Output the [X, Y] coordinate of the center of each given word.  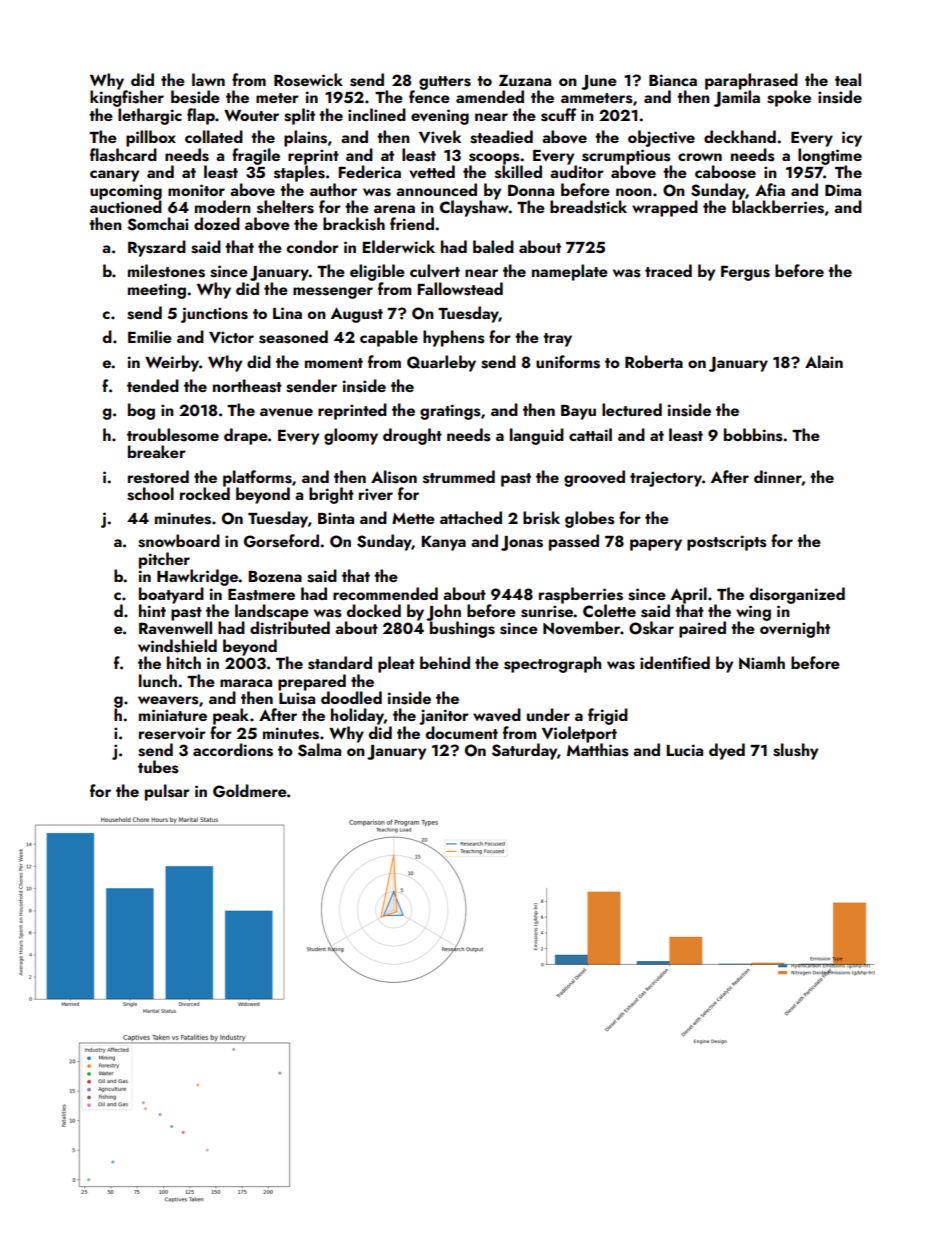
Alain [824, 361]
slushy [795, 751]
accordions [233, 750]
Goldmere [250, 791]
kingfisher [127, 98]
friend [412, 223]
